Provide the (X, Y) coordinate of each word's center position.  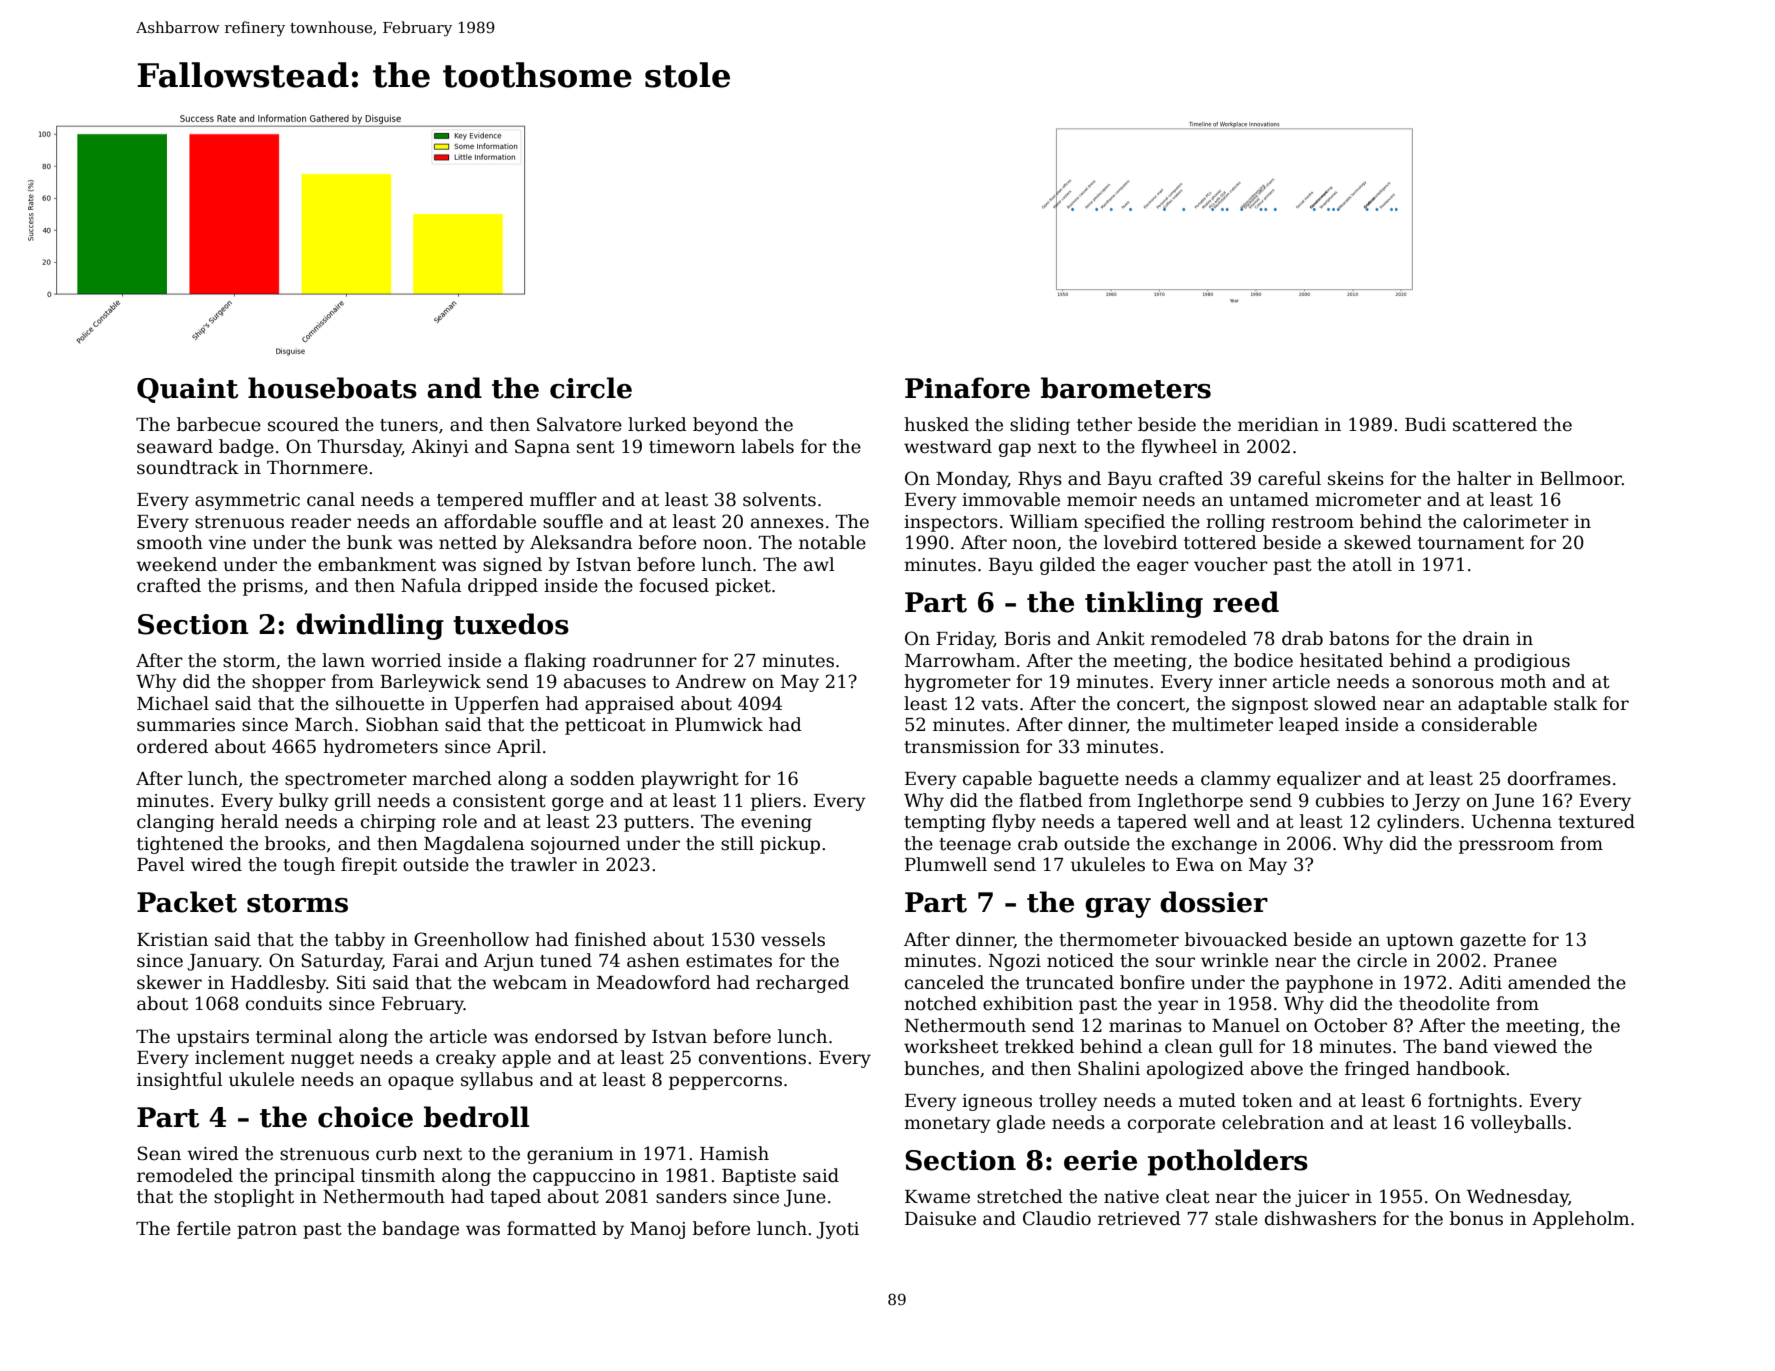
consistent (499, 801)
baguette (1079, 780)
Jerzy (1436, 802)
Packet (187, 902)
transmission (962, 747)
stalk (1575, 703)
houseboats (332, 388)
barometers (1126, 388)
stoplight (254, 1198)
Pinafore (967, 388)
